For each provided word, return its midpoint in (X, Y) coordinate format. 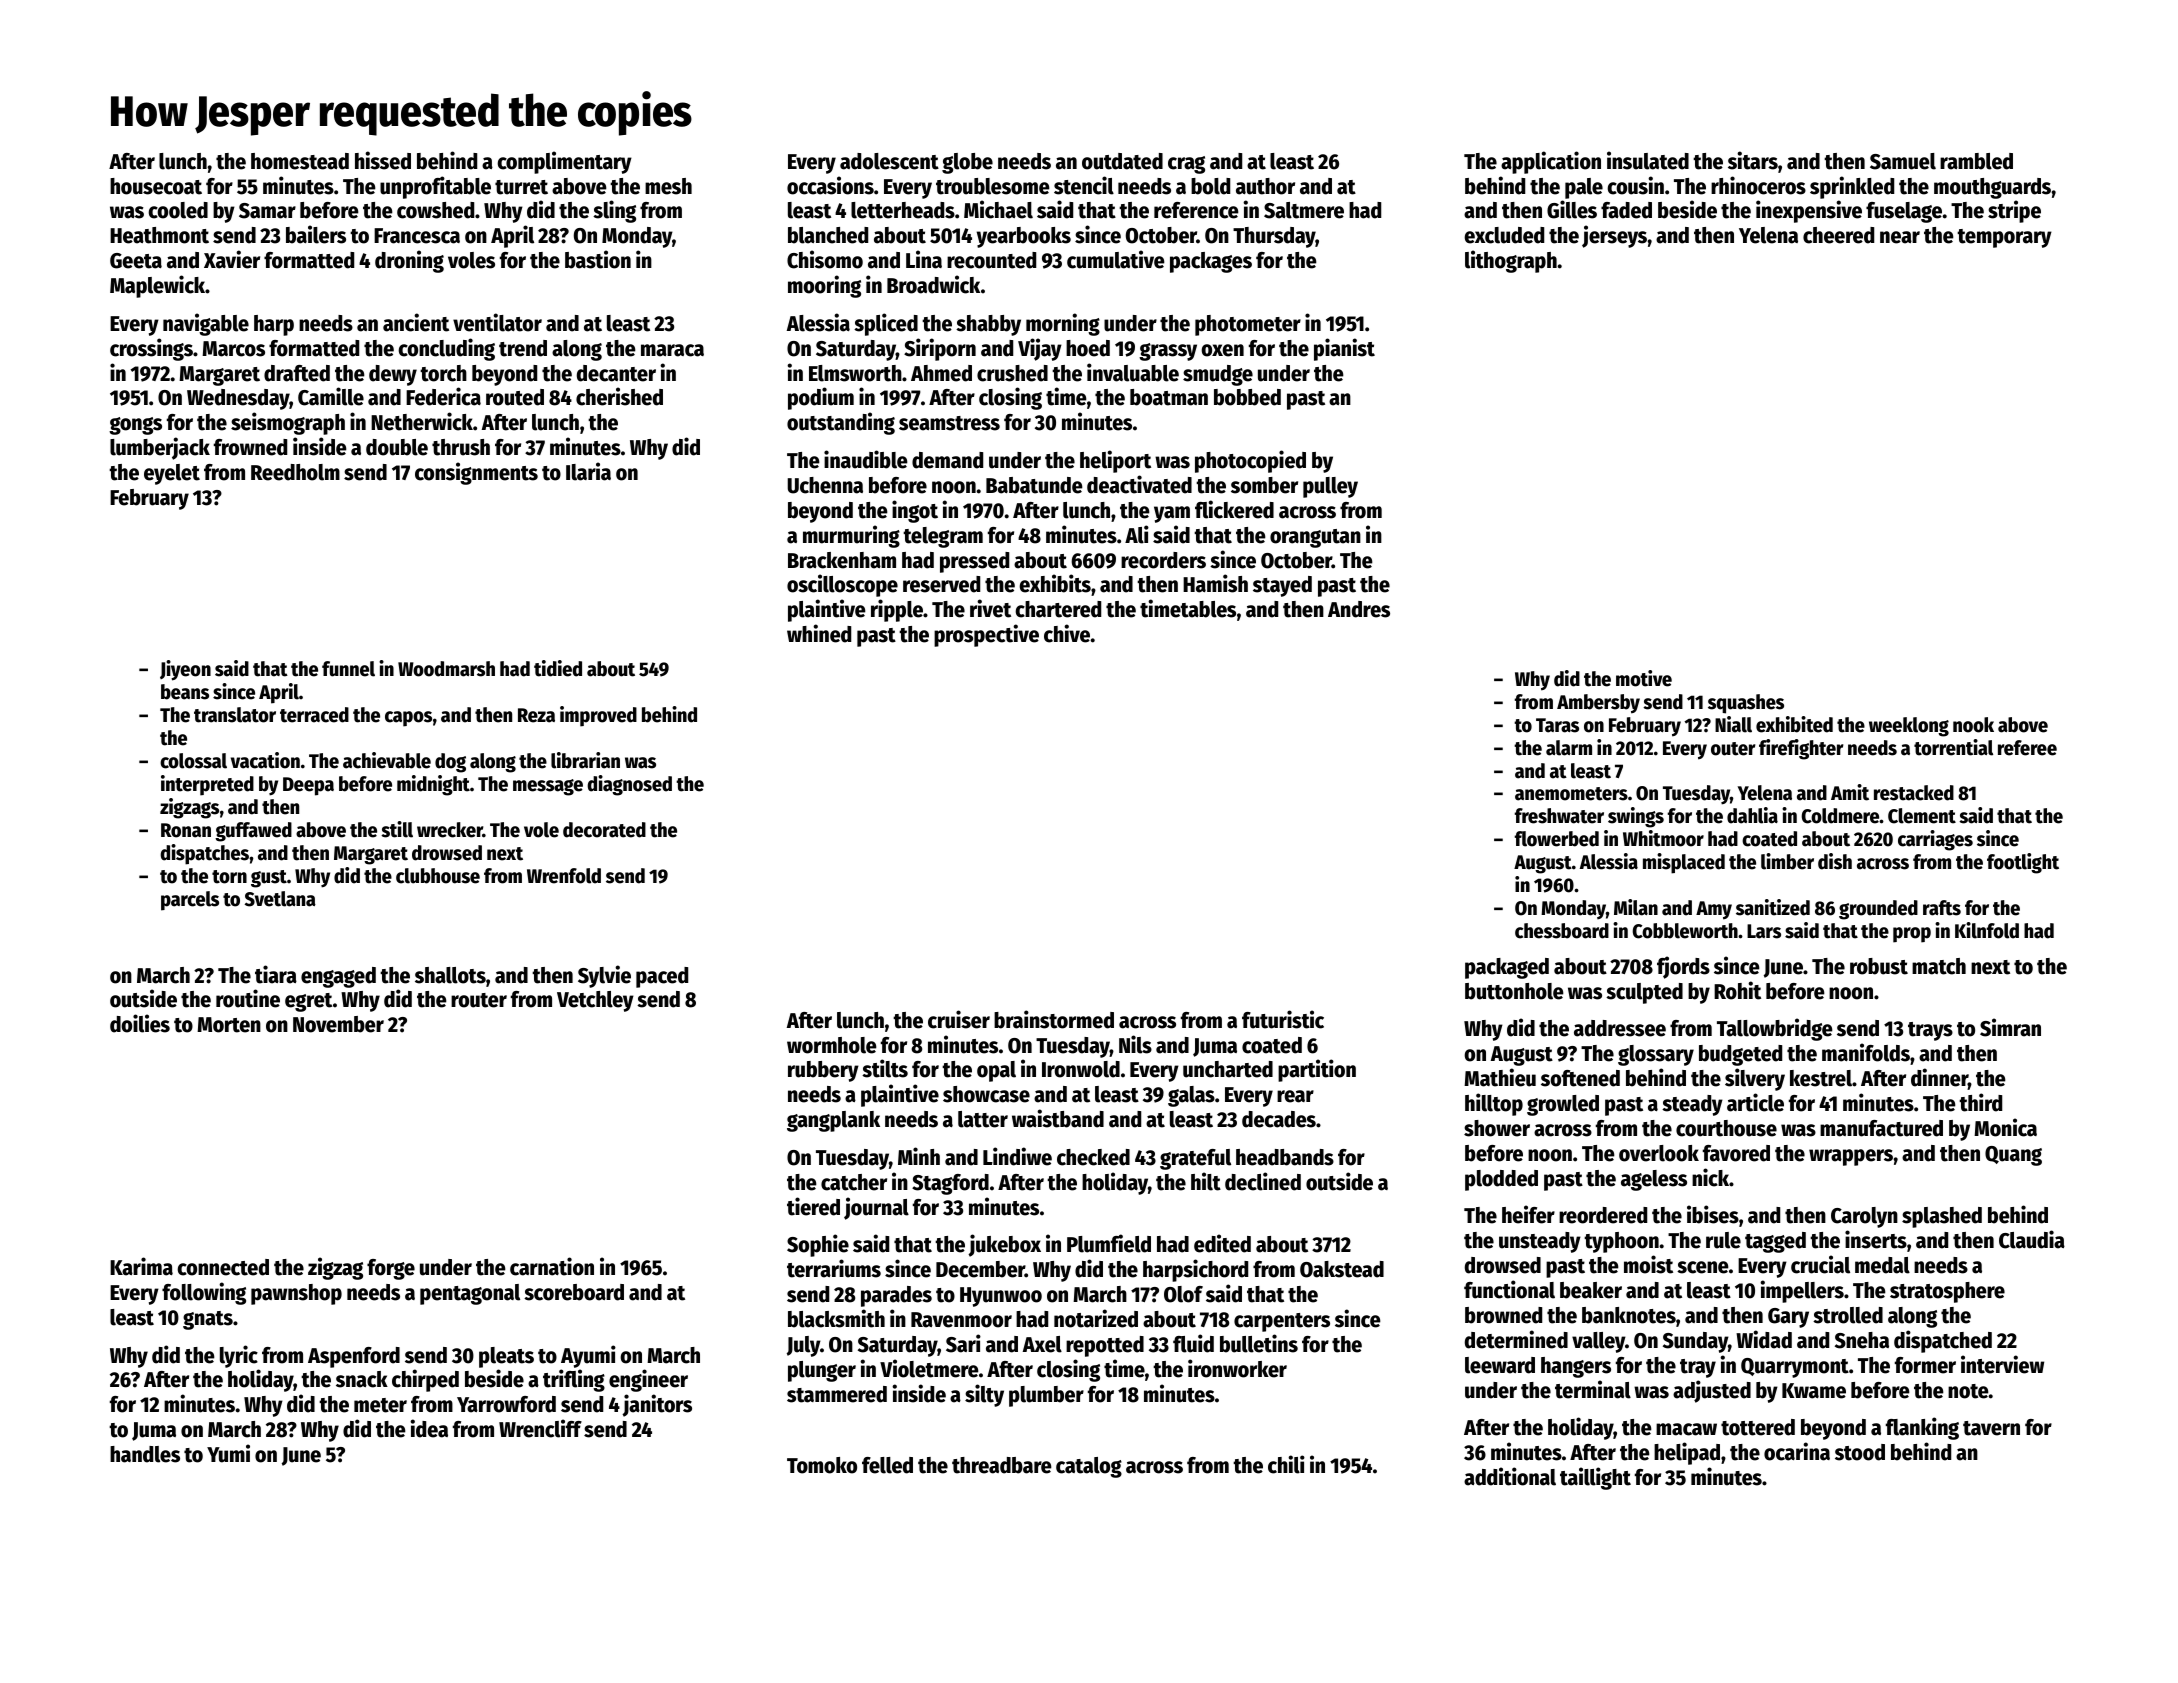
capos (408, 719)
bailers (316, 234)
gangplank (833, 1121)
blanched (828, 235)
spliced (886, 324)
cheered (1838, 235)
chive (1067, 633)
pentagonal (470, 1294)
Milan (1636, 907)
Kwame (1814, 1391)
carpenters (1282, 1322)
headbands (1285, 1157)
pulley (1330, 487)
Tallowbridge (1775, 1029)
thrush (461, 447)
